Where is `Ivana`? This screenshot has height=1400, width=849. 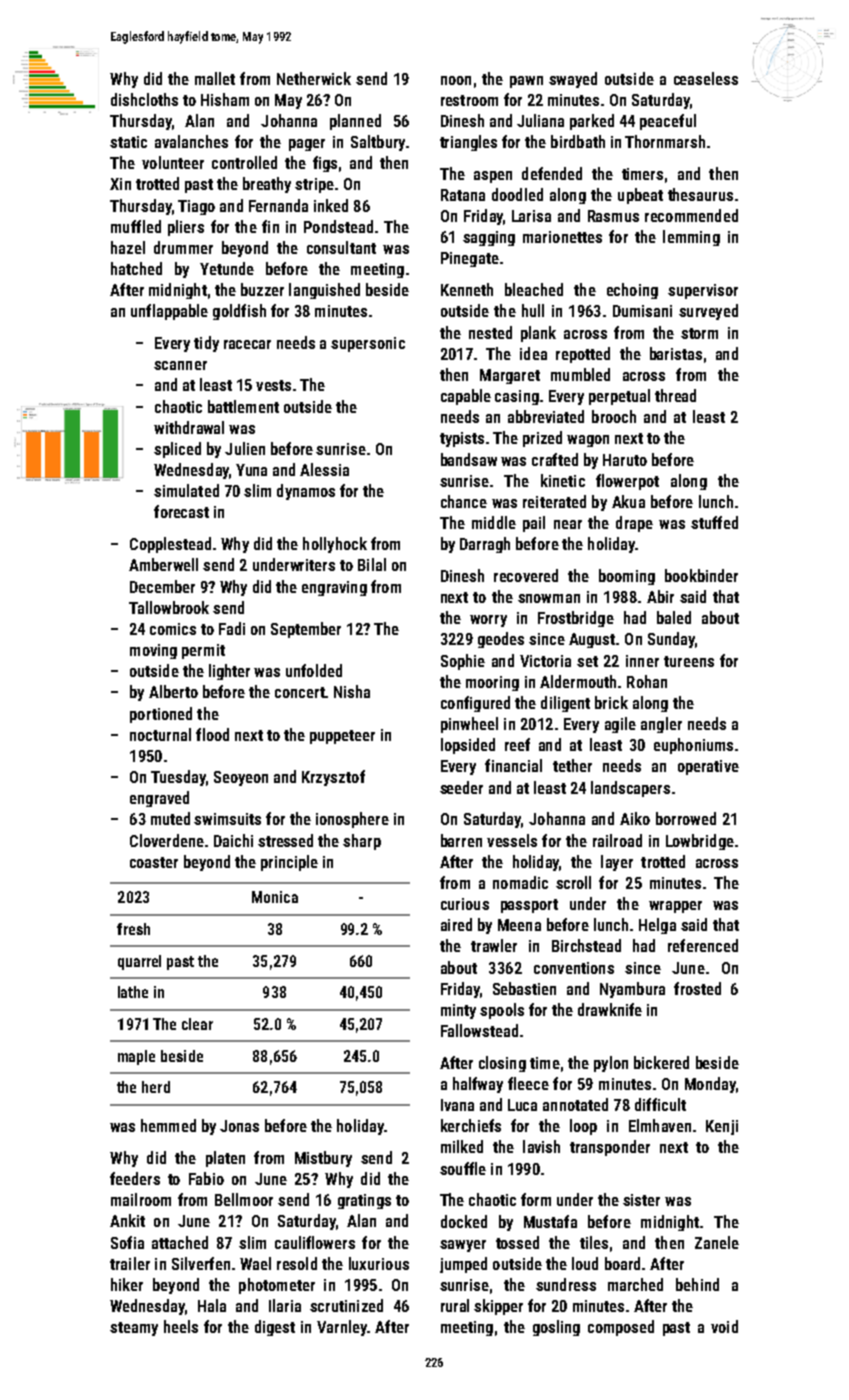 Ivana is located at coordinates (457, 1105).
